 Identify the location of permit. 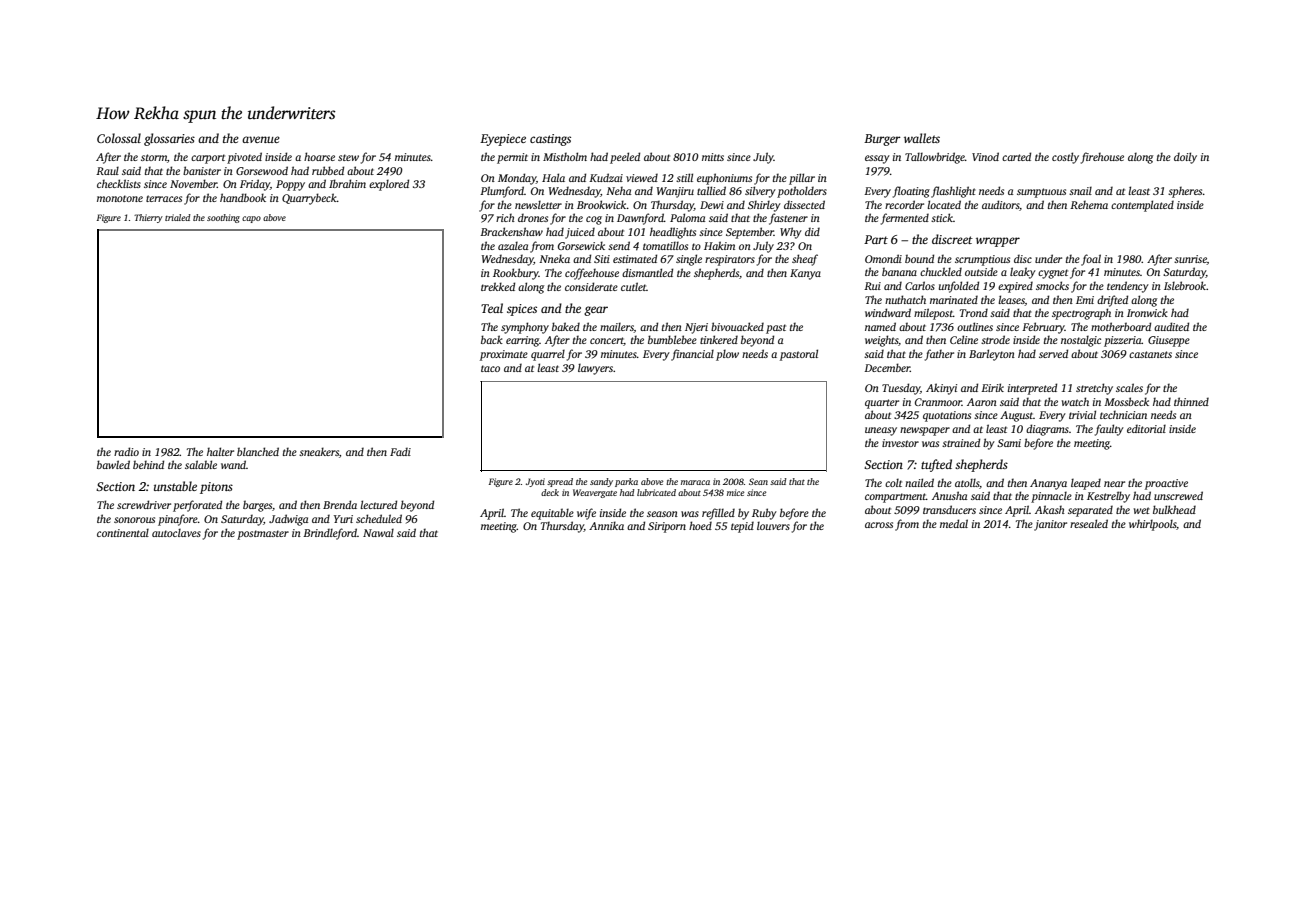
(512, 158).
